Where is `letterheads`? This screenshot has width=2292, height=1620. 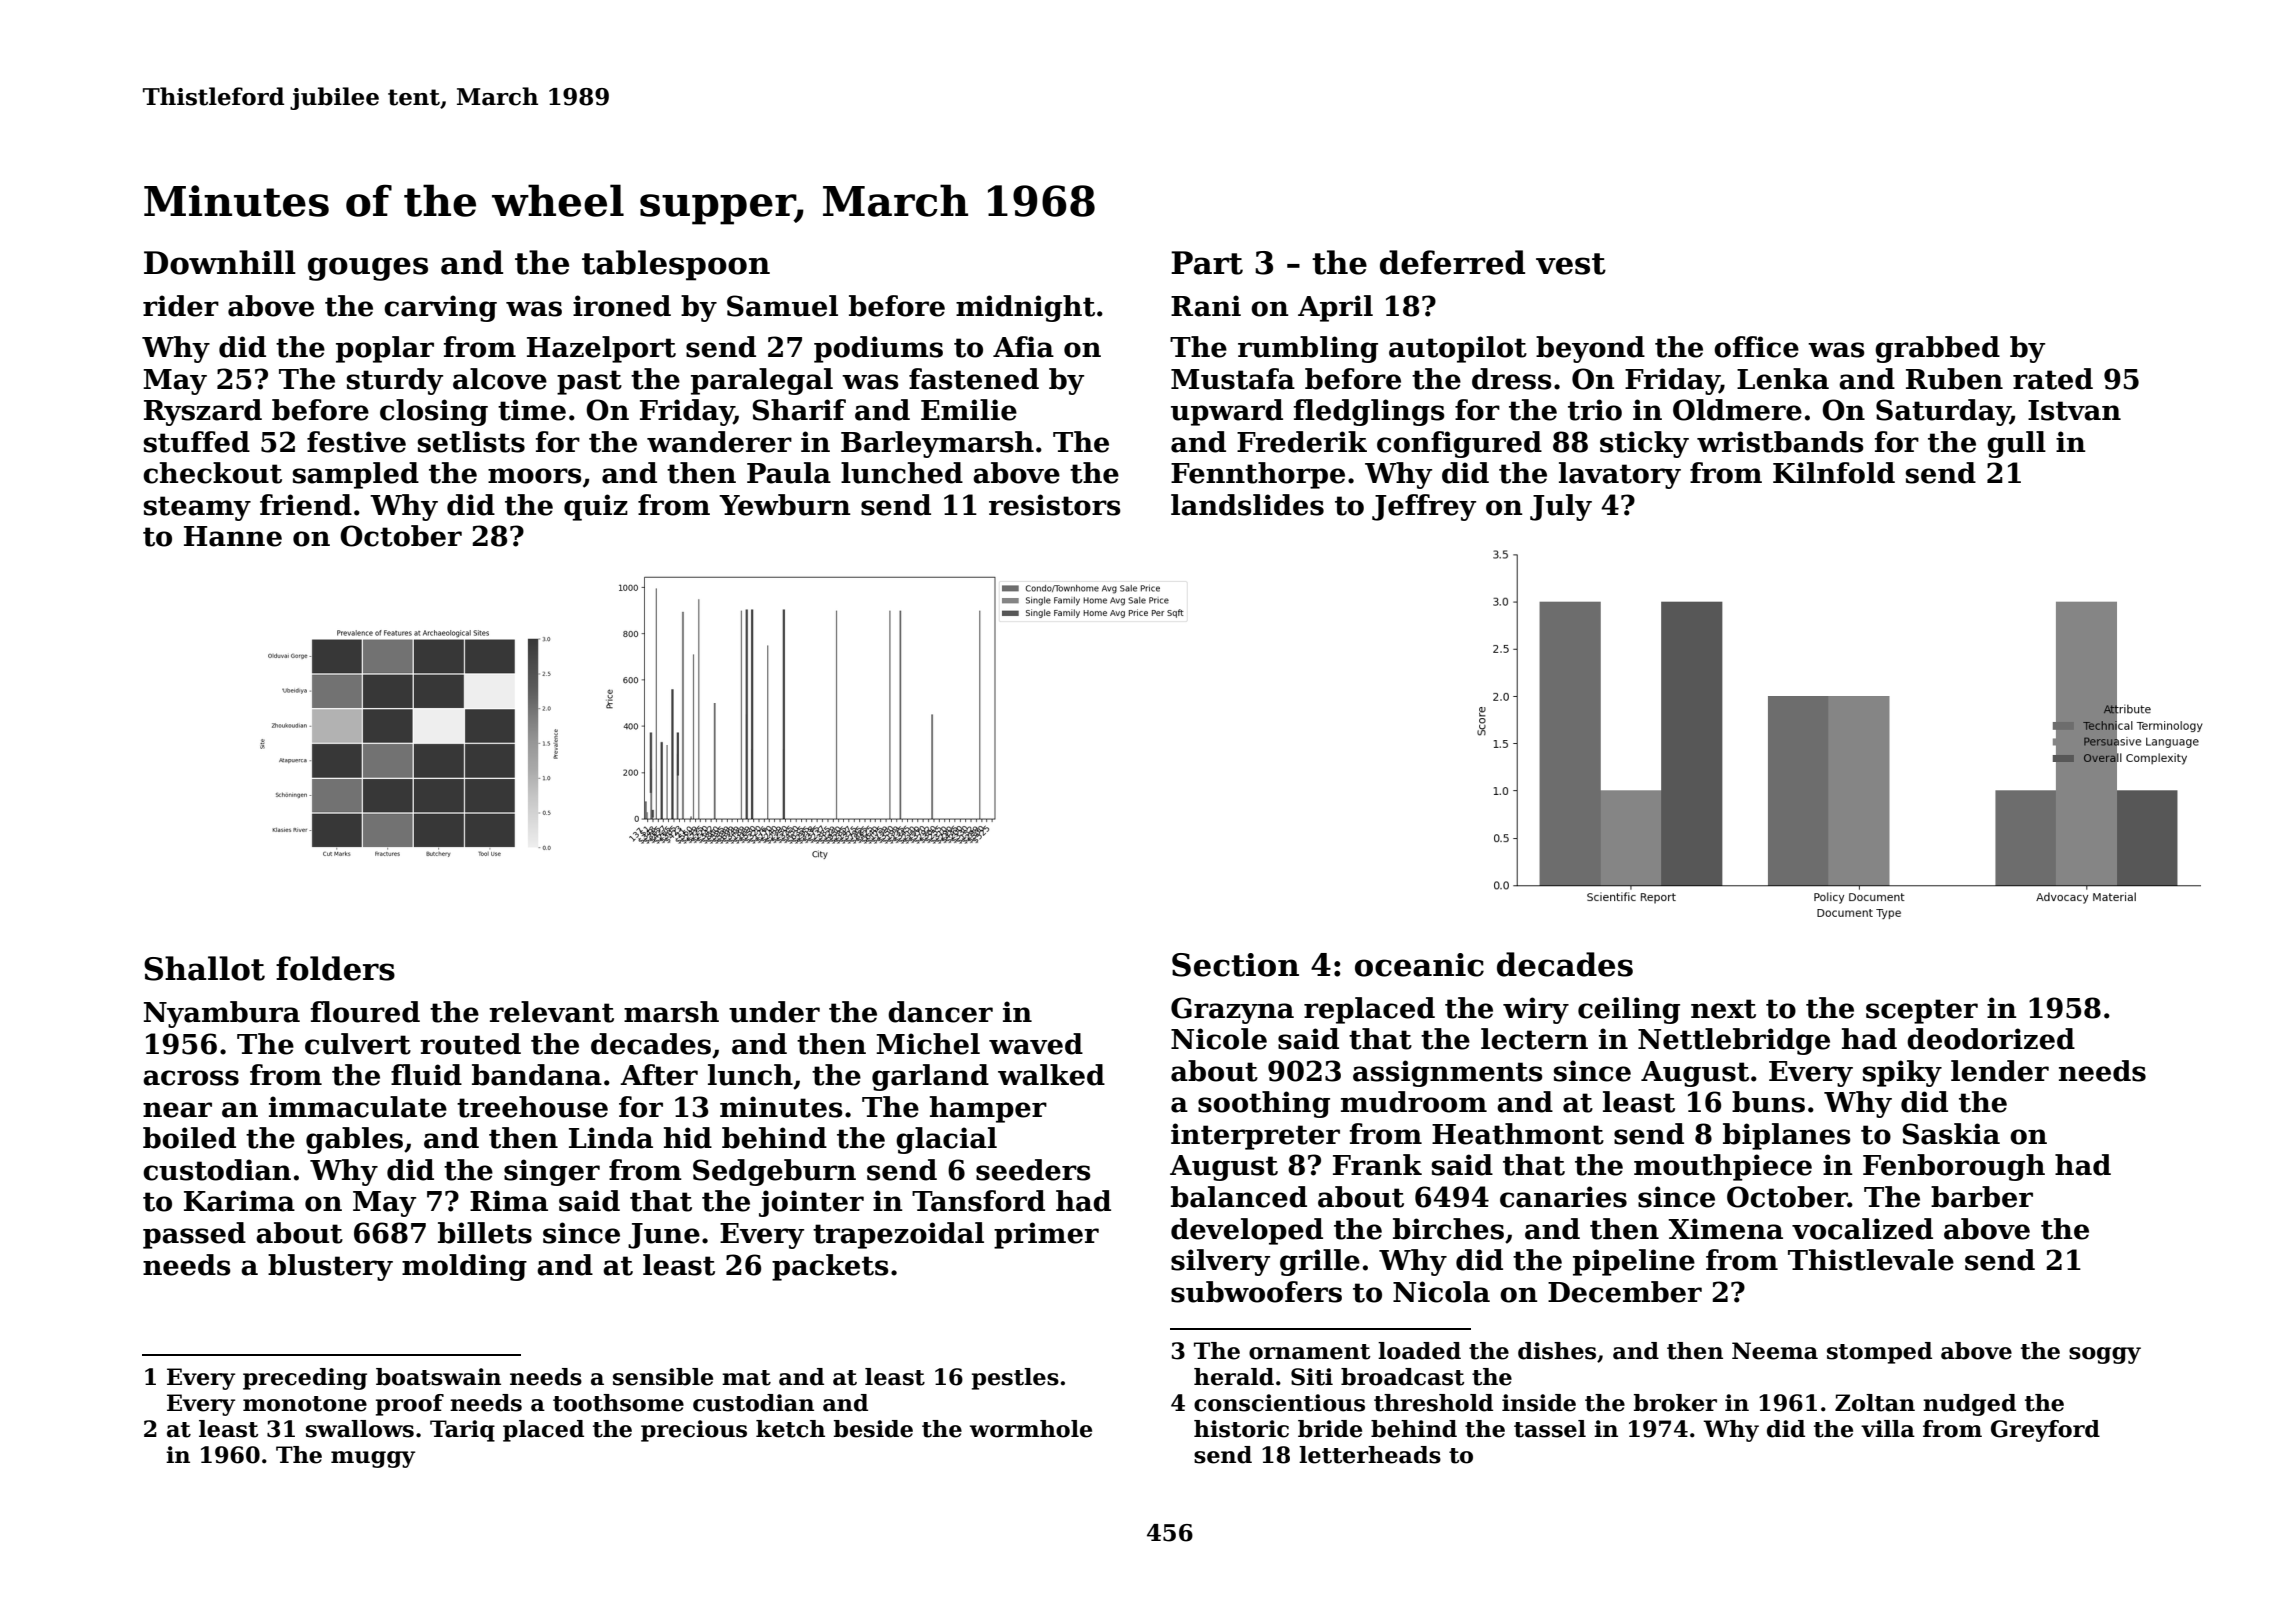 letterheads is located at coordinates (1370, 1455).
